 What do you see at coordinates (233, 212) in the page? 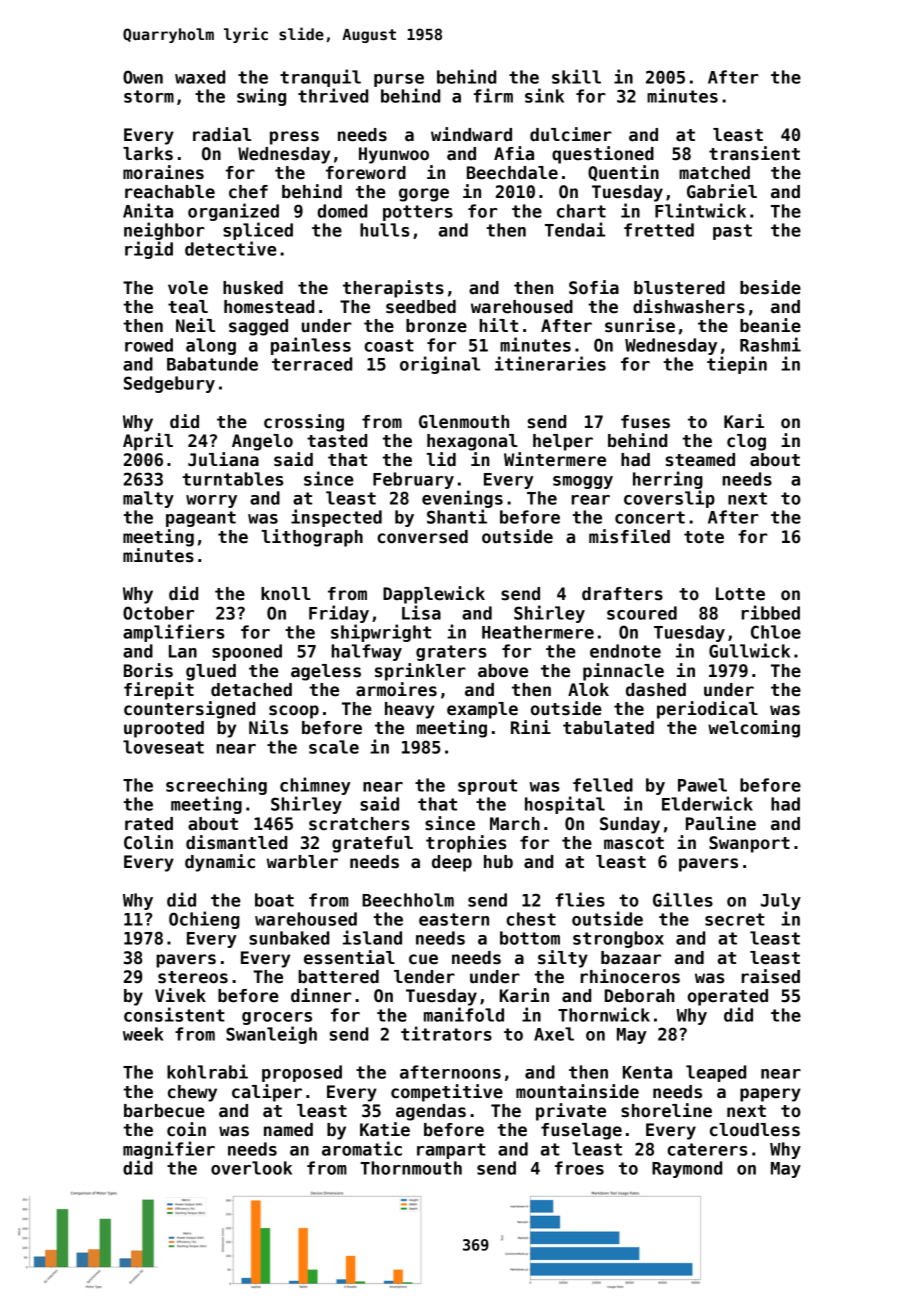
I see `organized` at bounding box center [233, 212].
